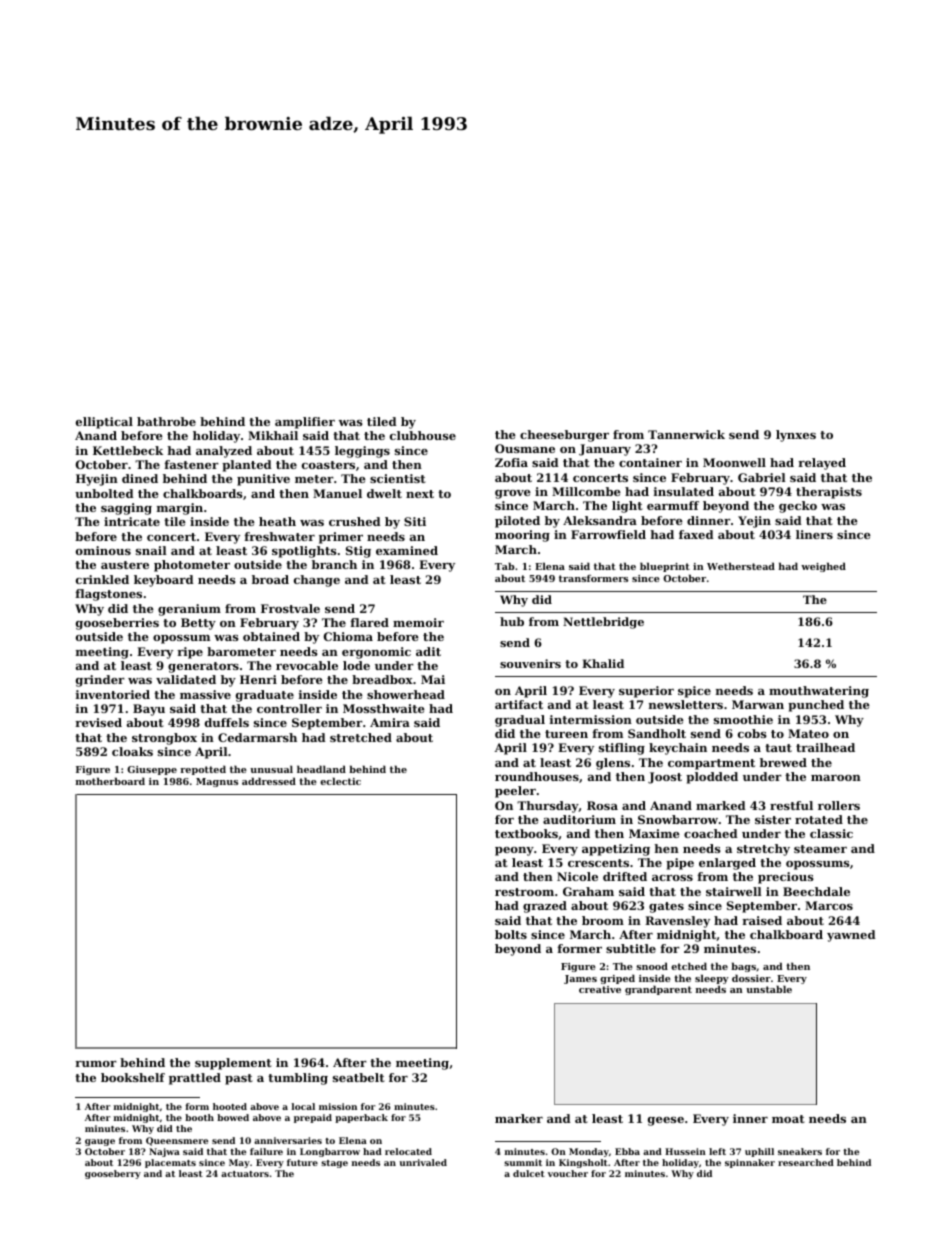 The image size is (952, 1233). What do you see at coordinates (564, 436) in the screenshot?
I see `cheeseburger` at bounding box center [564, 436].
